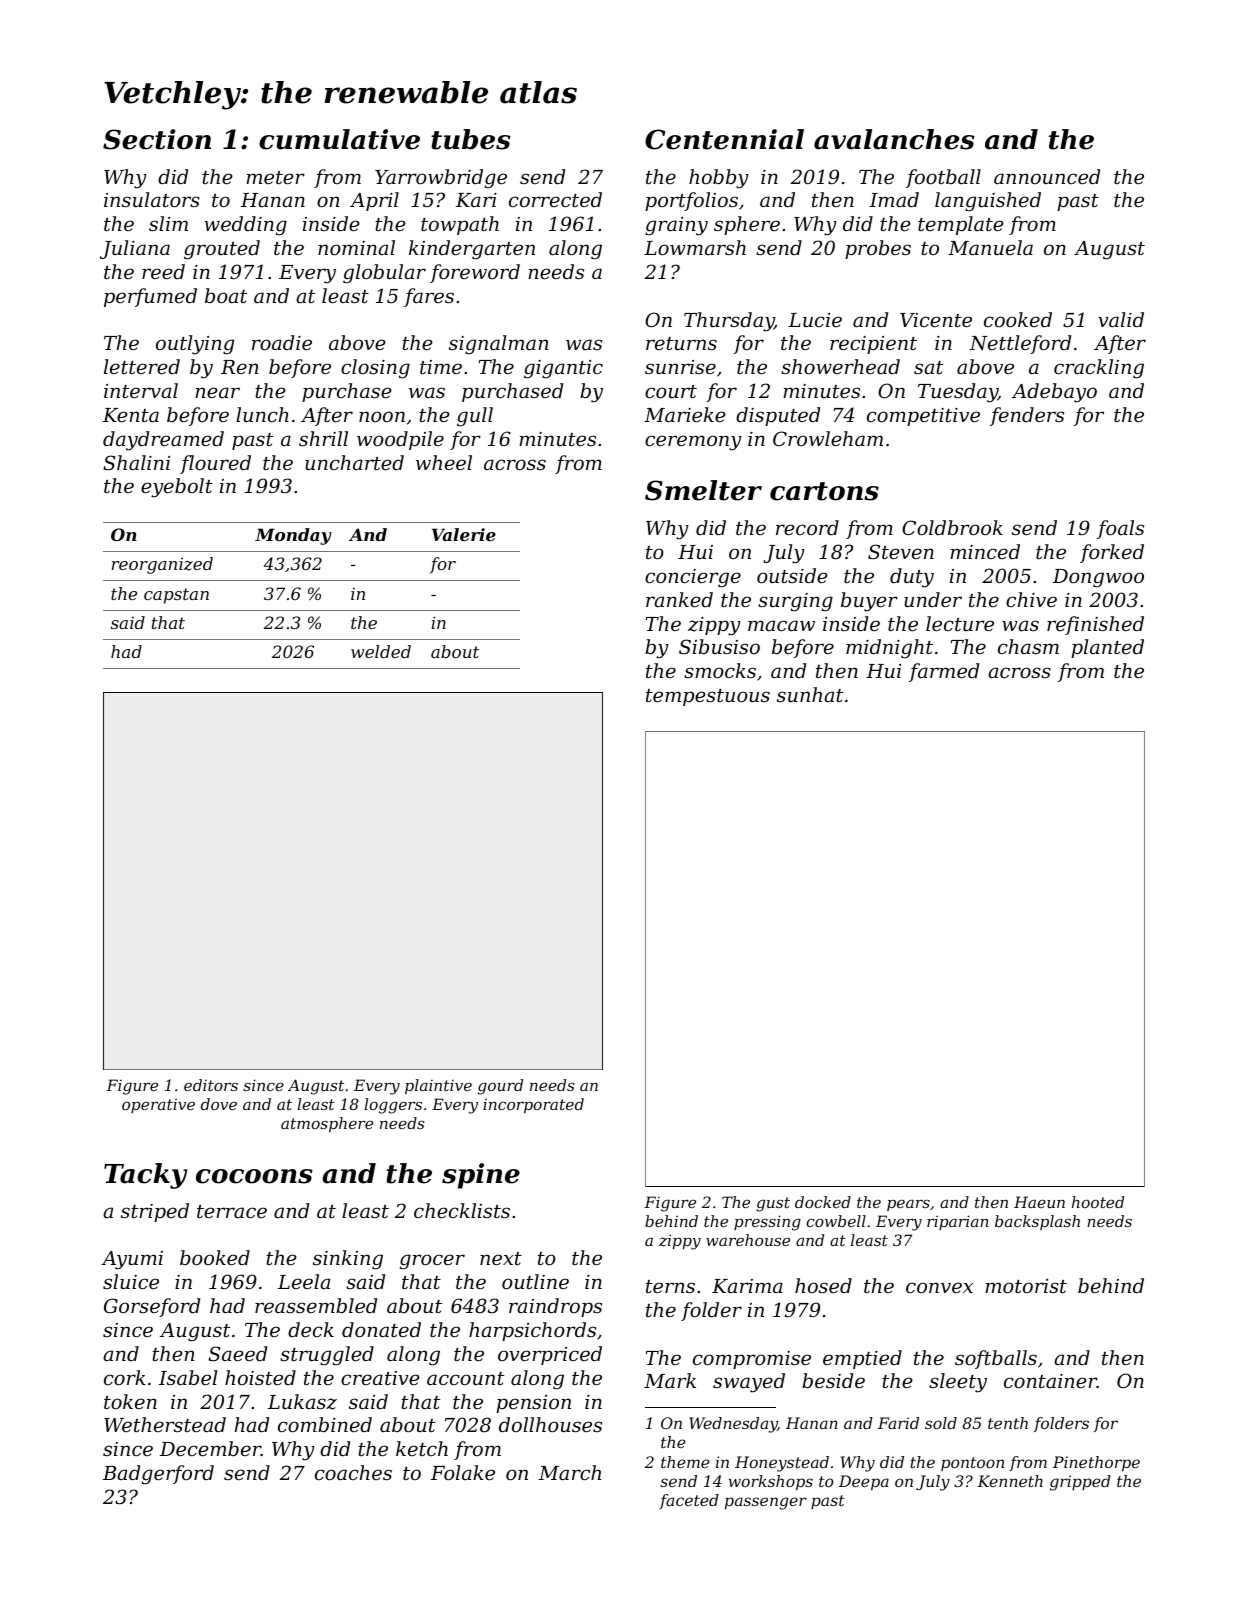 This screenshot has width=1248, height=1616. I want to click on Deepa, so click(864, 1483).
